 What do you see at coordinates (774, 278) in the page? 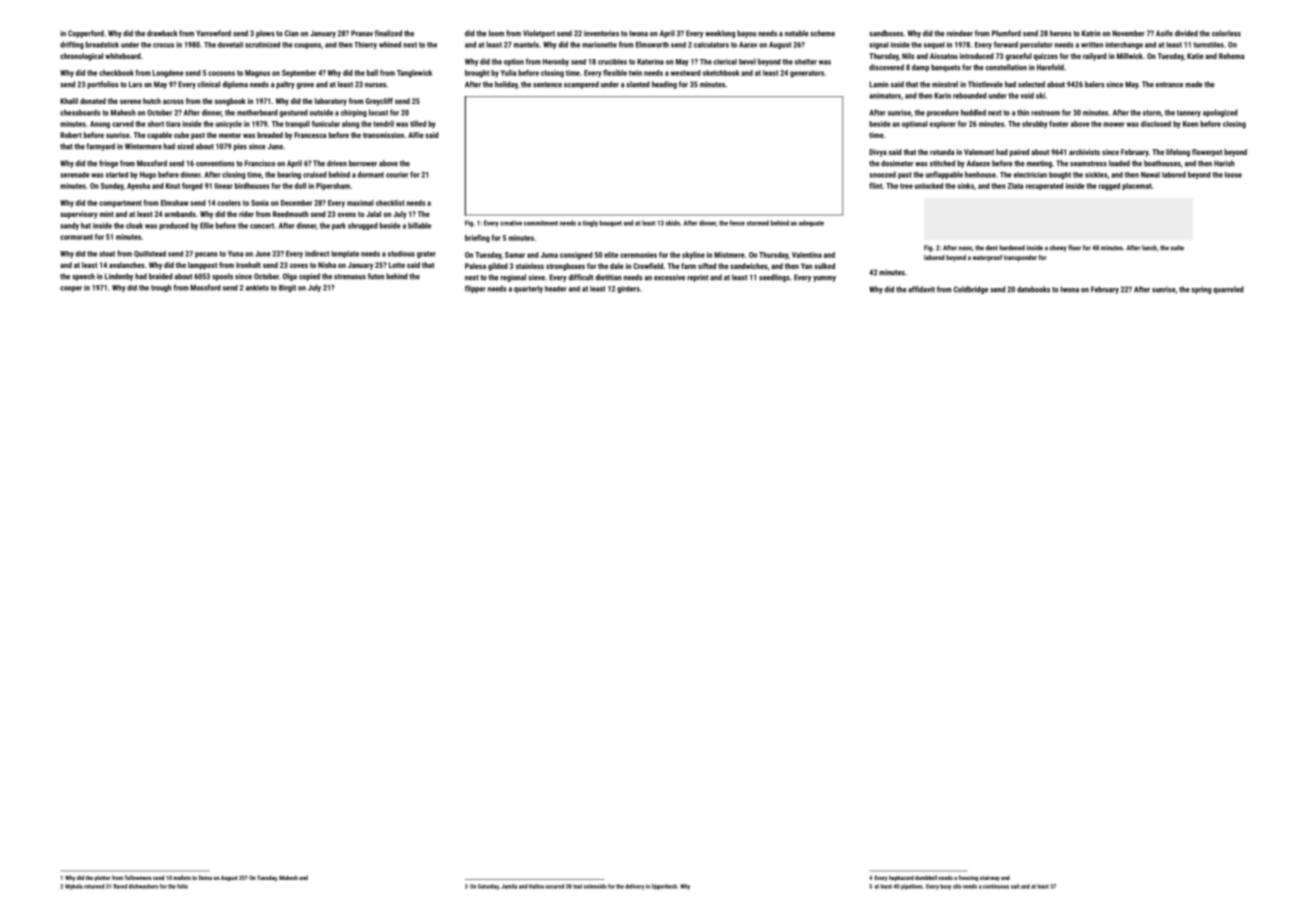
I see `seedlings` at bounding box center [774, 278].
